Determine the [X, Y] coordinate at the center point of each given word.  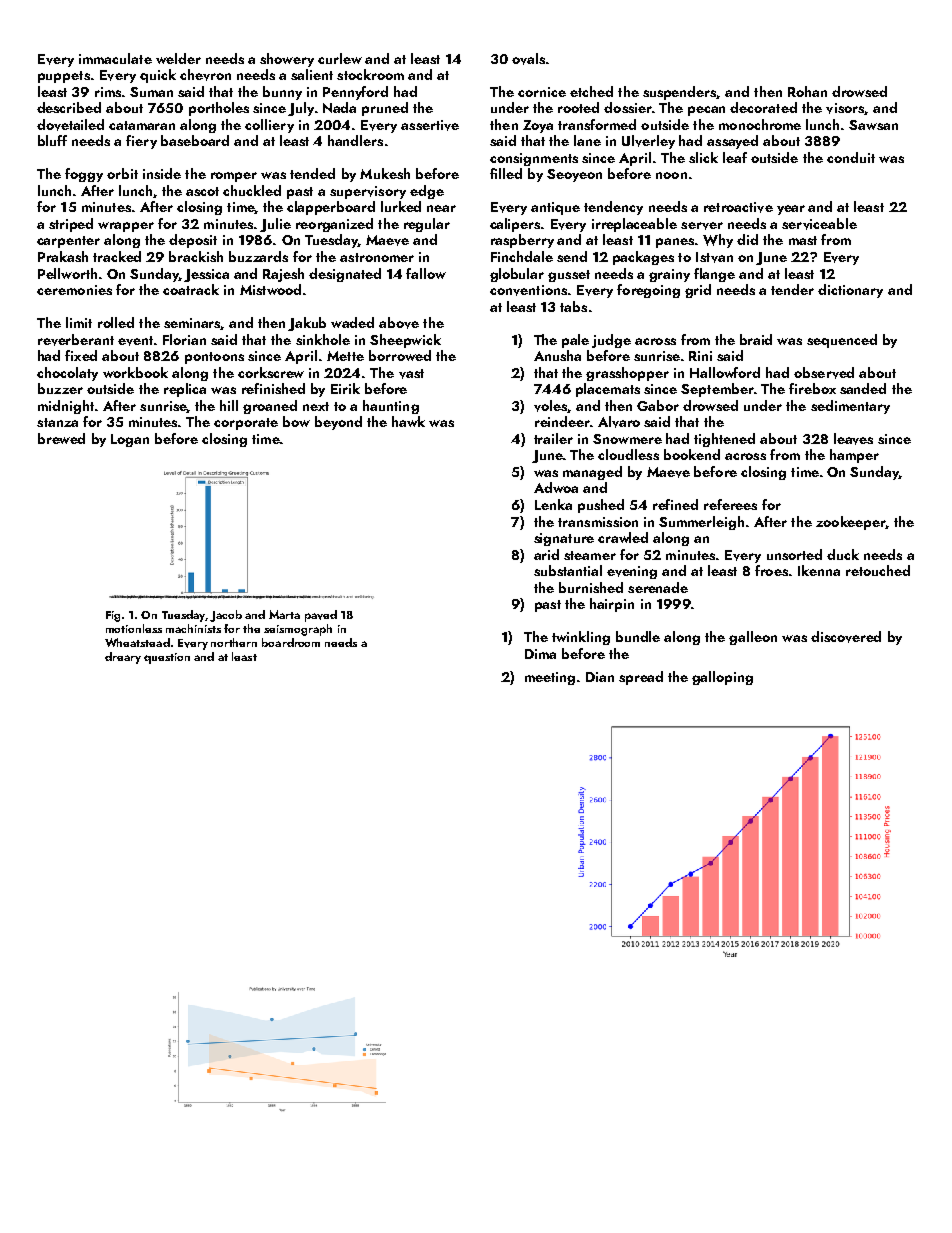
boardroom [291, 642]
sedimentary [850, 407]
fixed [81, 355]
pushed [601, 506]
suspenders [680, 93]
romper [234, 177]
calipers [515, 225]
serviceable [819, 224]
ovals [528, 59]
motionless [134, 628]
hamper [854, 456]
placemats [608, 390]
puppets [64, 77]
